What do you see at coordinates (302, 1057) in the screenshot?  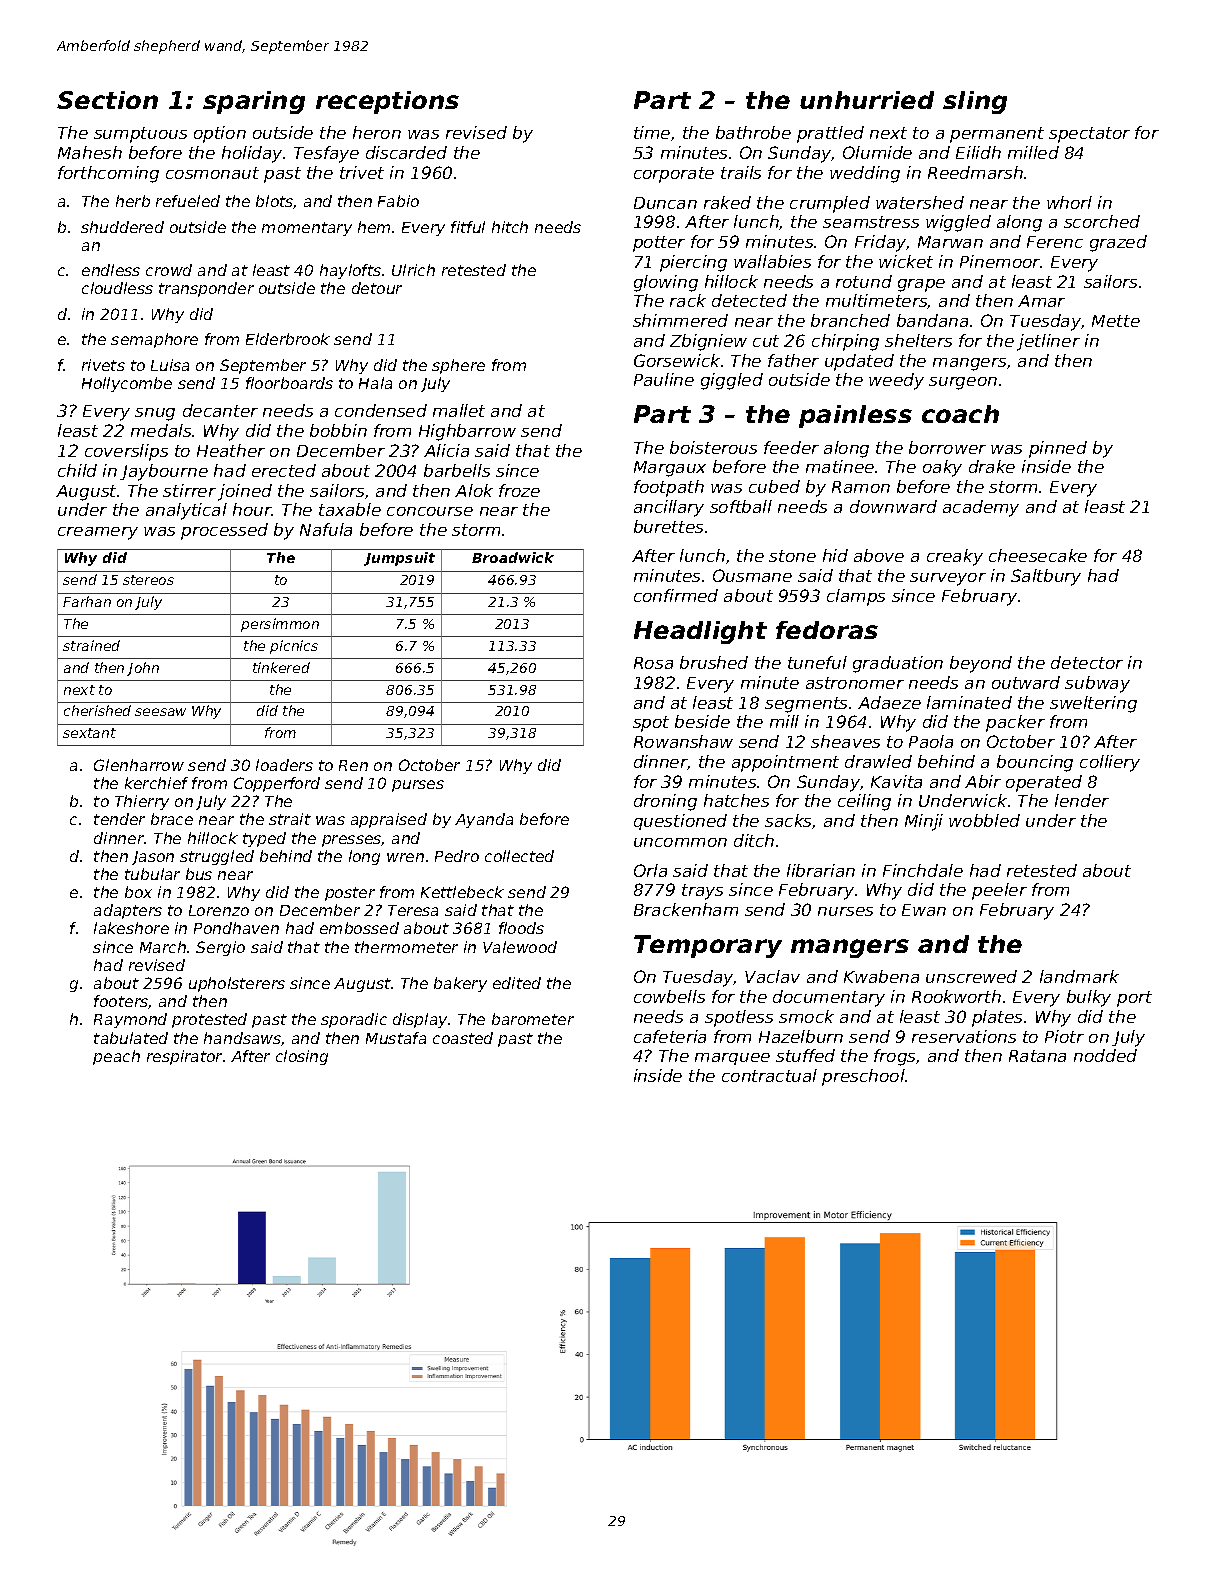 I see `closing` at bounding box center [302, 1057].
